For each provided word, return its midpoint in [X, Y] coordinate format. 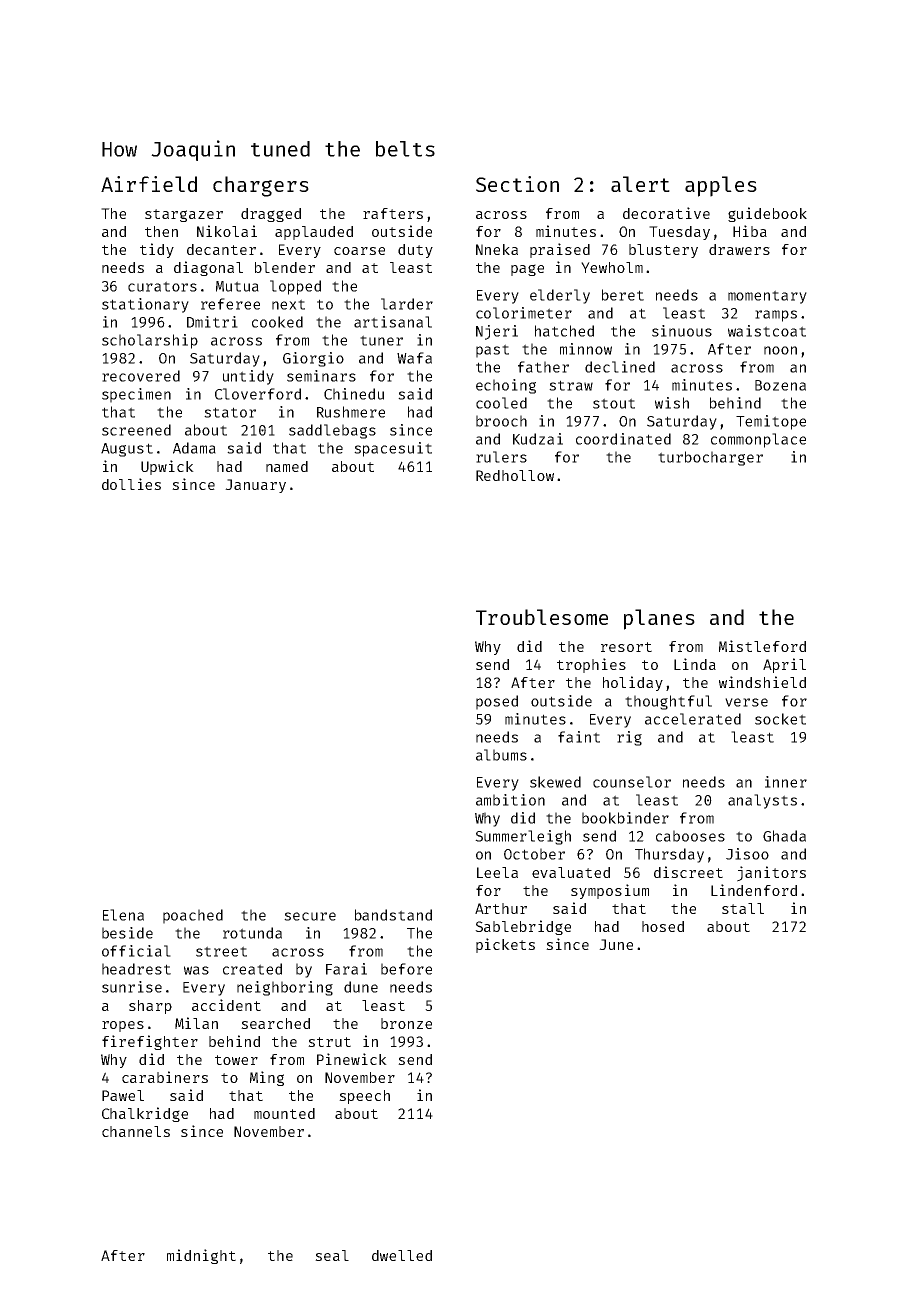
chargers [261, 186]
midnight [201, 1256]
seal [332, 1255]
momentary [767, 297]
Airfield [149, 184]
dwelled [402, 1255]
